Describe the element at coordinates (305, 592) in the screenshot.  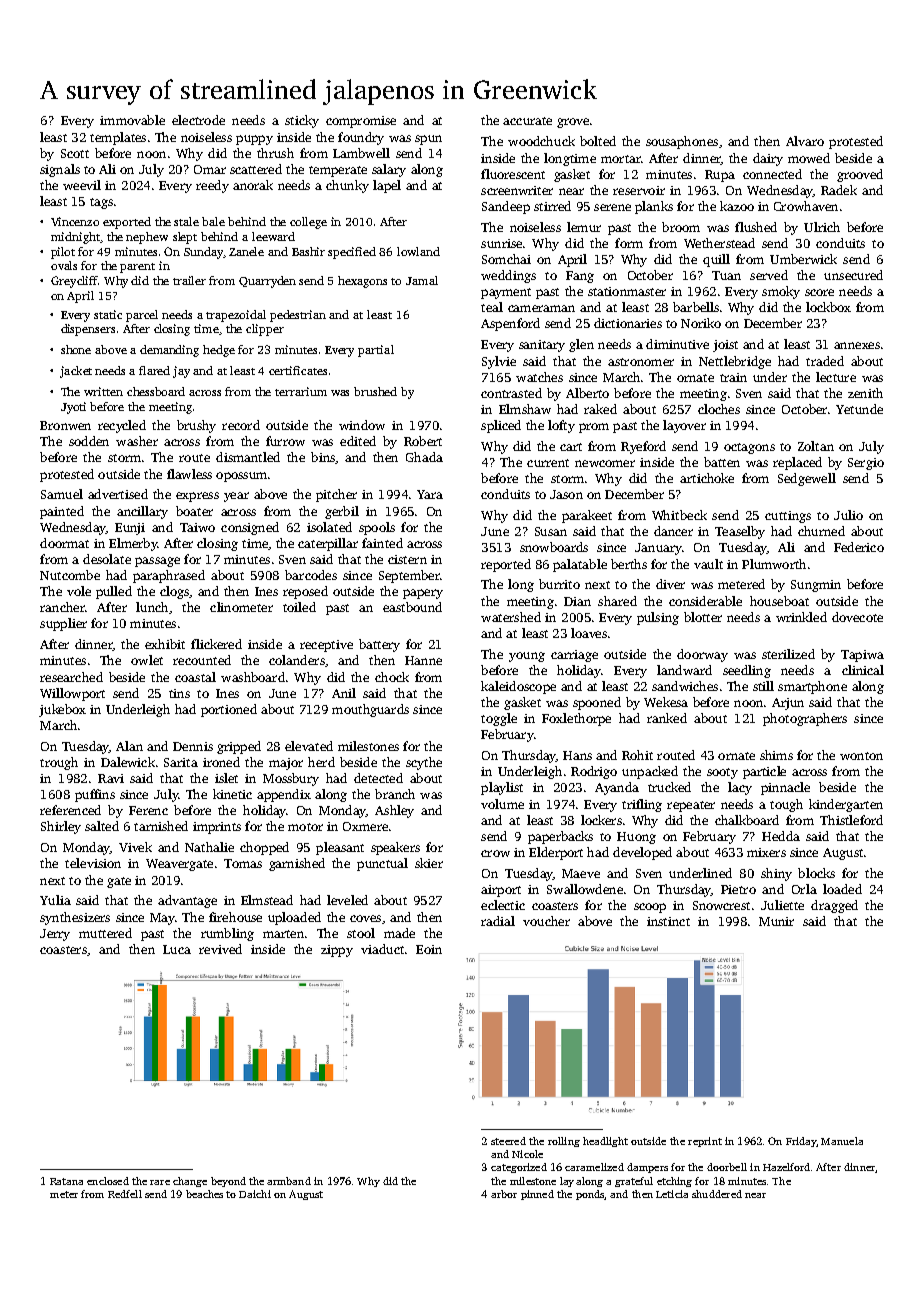
I see `reposed` at that location.
